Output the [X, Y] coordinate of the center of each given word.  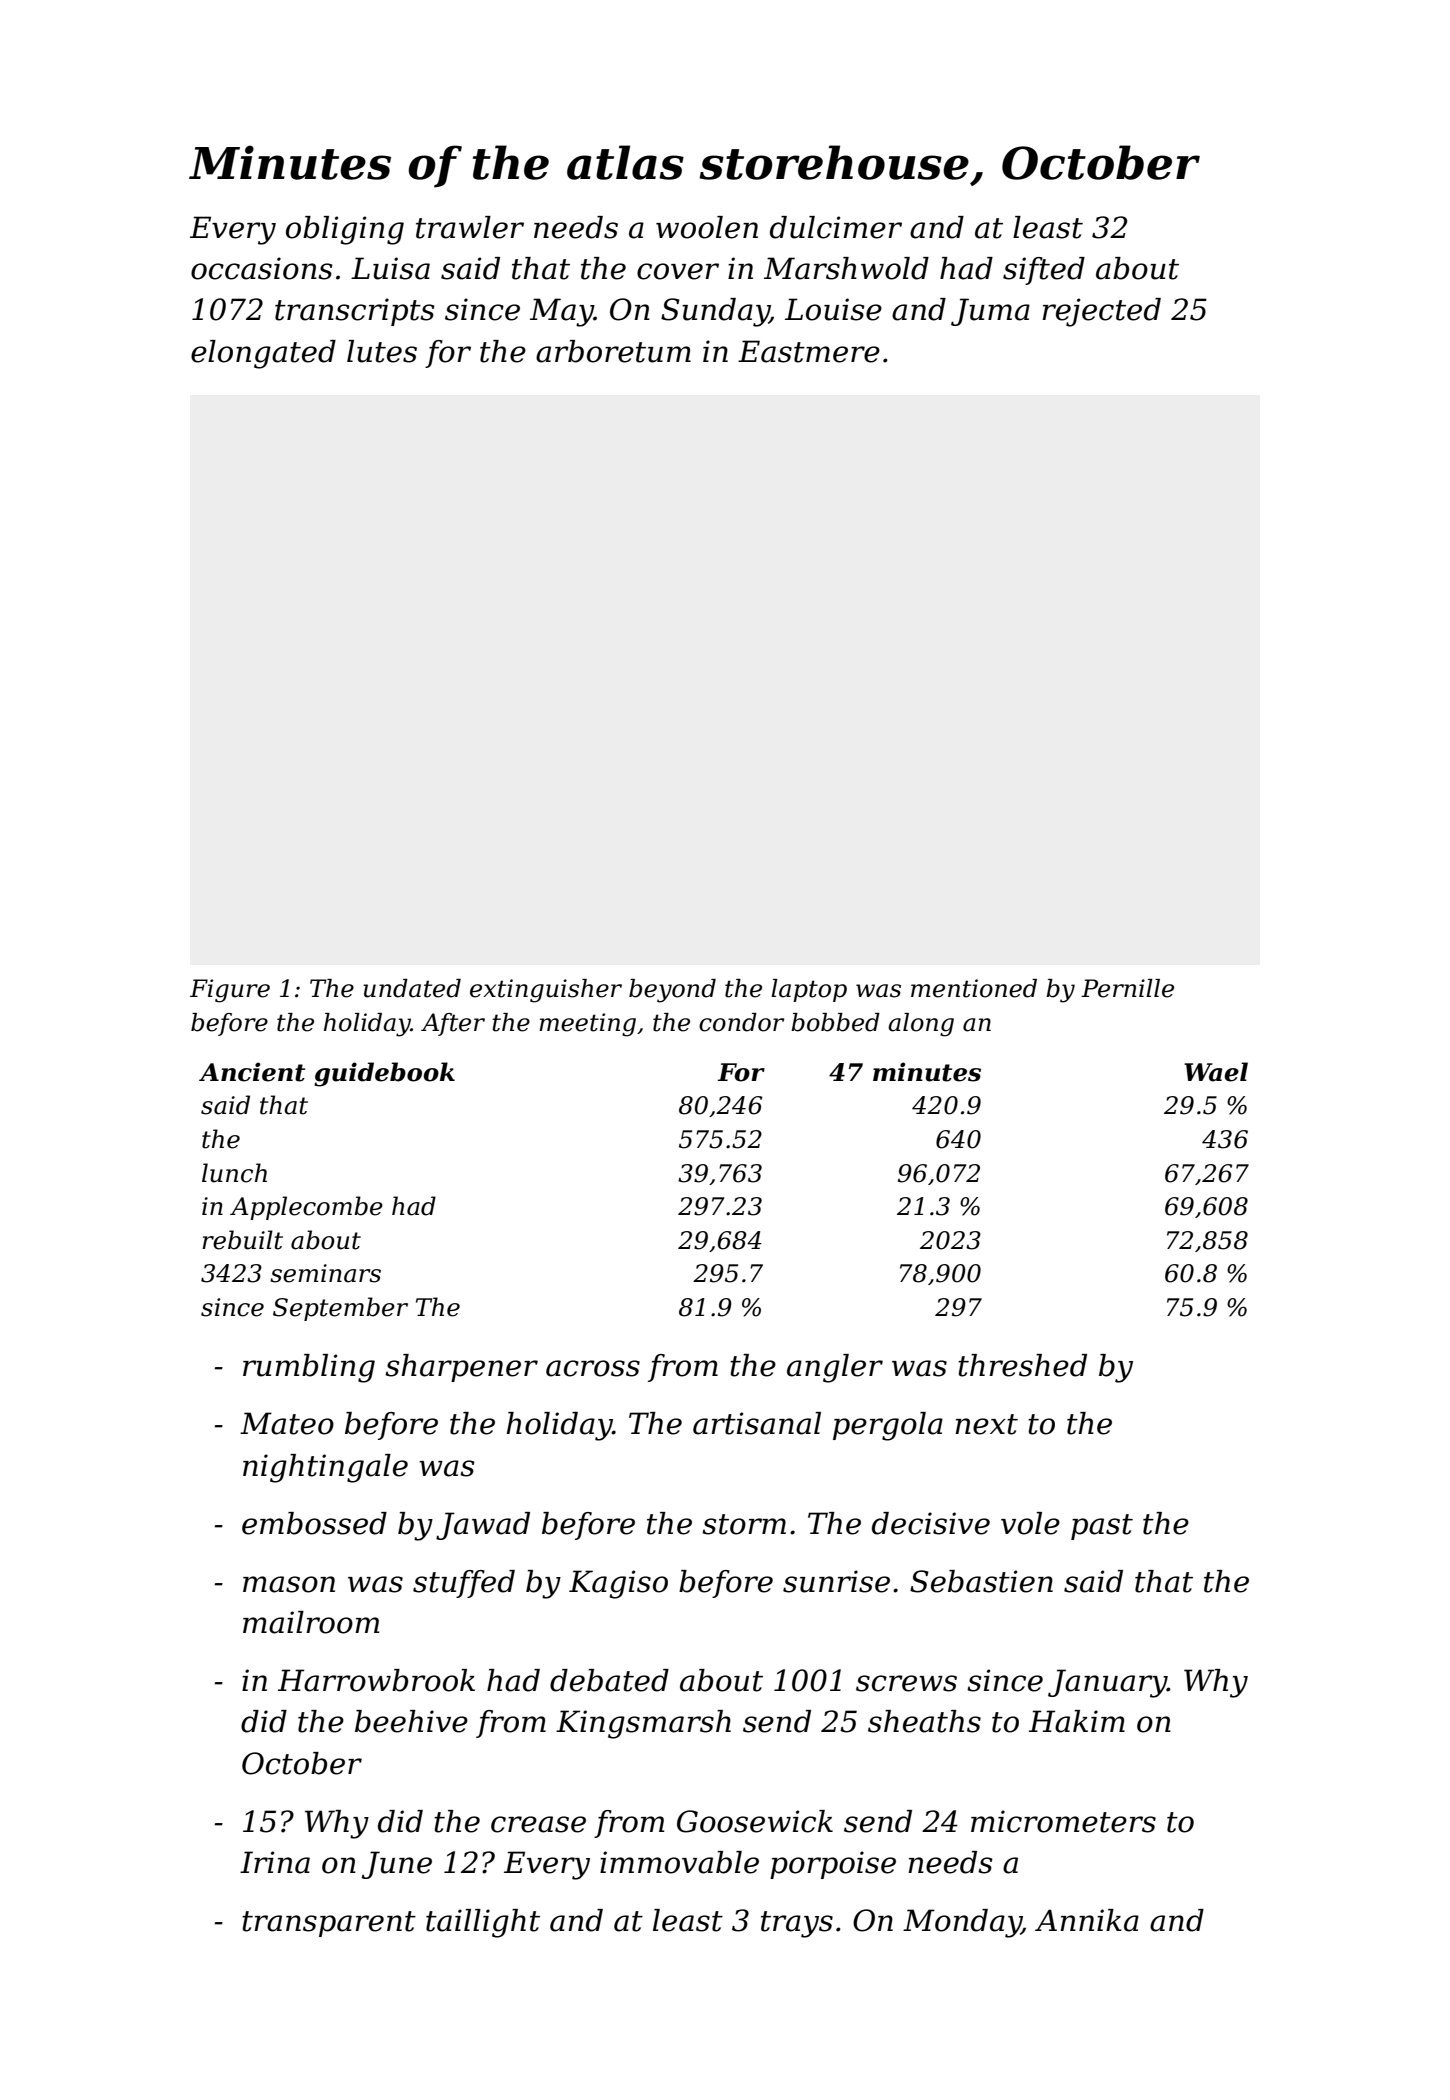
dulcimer [836, 227]
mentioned [974, 988]
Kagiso [618, 1584]
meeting [587, 1025]
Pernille [1127, 988]
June [397, 1865]
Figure [230, 991]
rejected [1101, 312]
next [986, 1424]
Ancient [252, 1072]
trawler [470, 227]
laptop [809, 990]
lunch [234, 1173]
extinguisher [546, 991]
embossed [314, 1523]
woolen [707, 227]
